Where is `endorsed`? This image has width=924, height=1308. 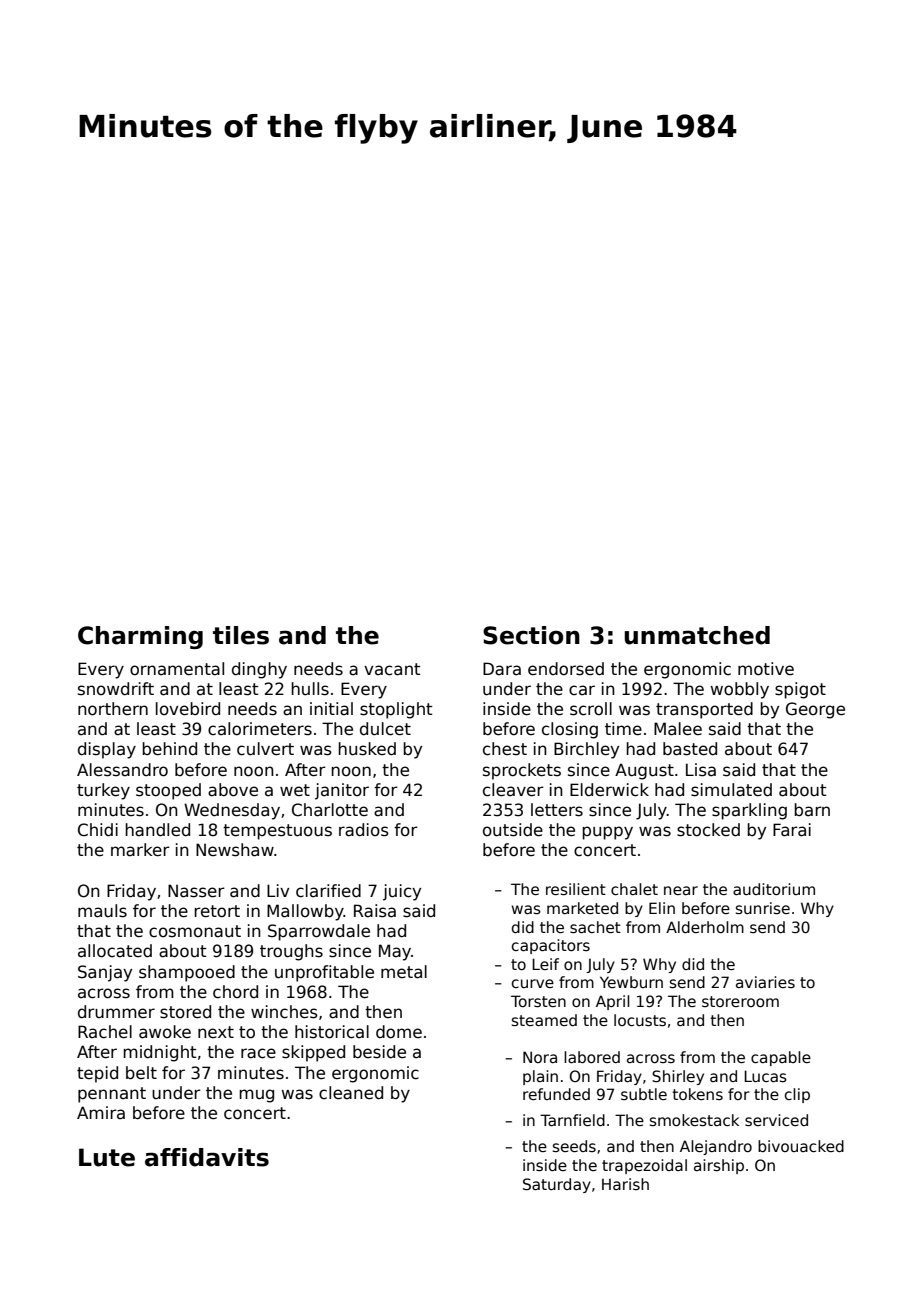
endorsed is located at coordinates (566, 669).
